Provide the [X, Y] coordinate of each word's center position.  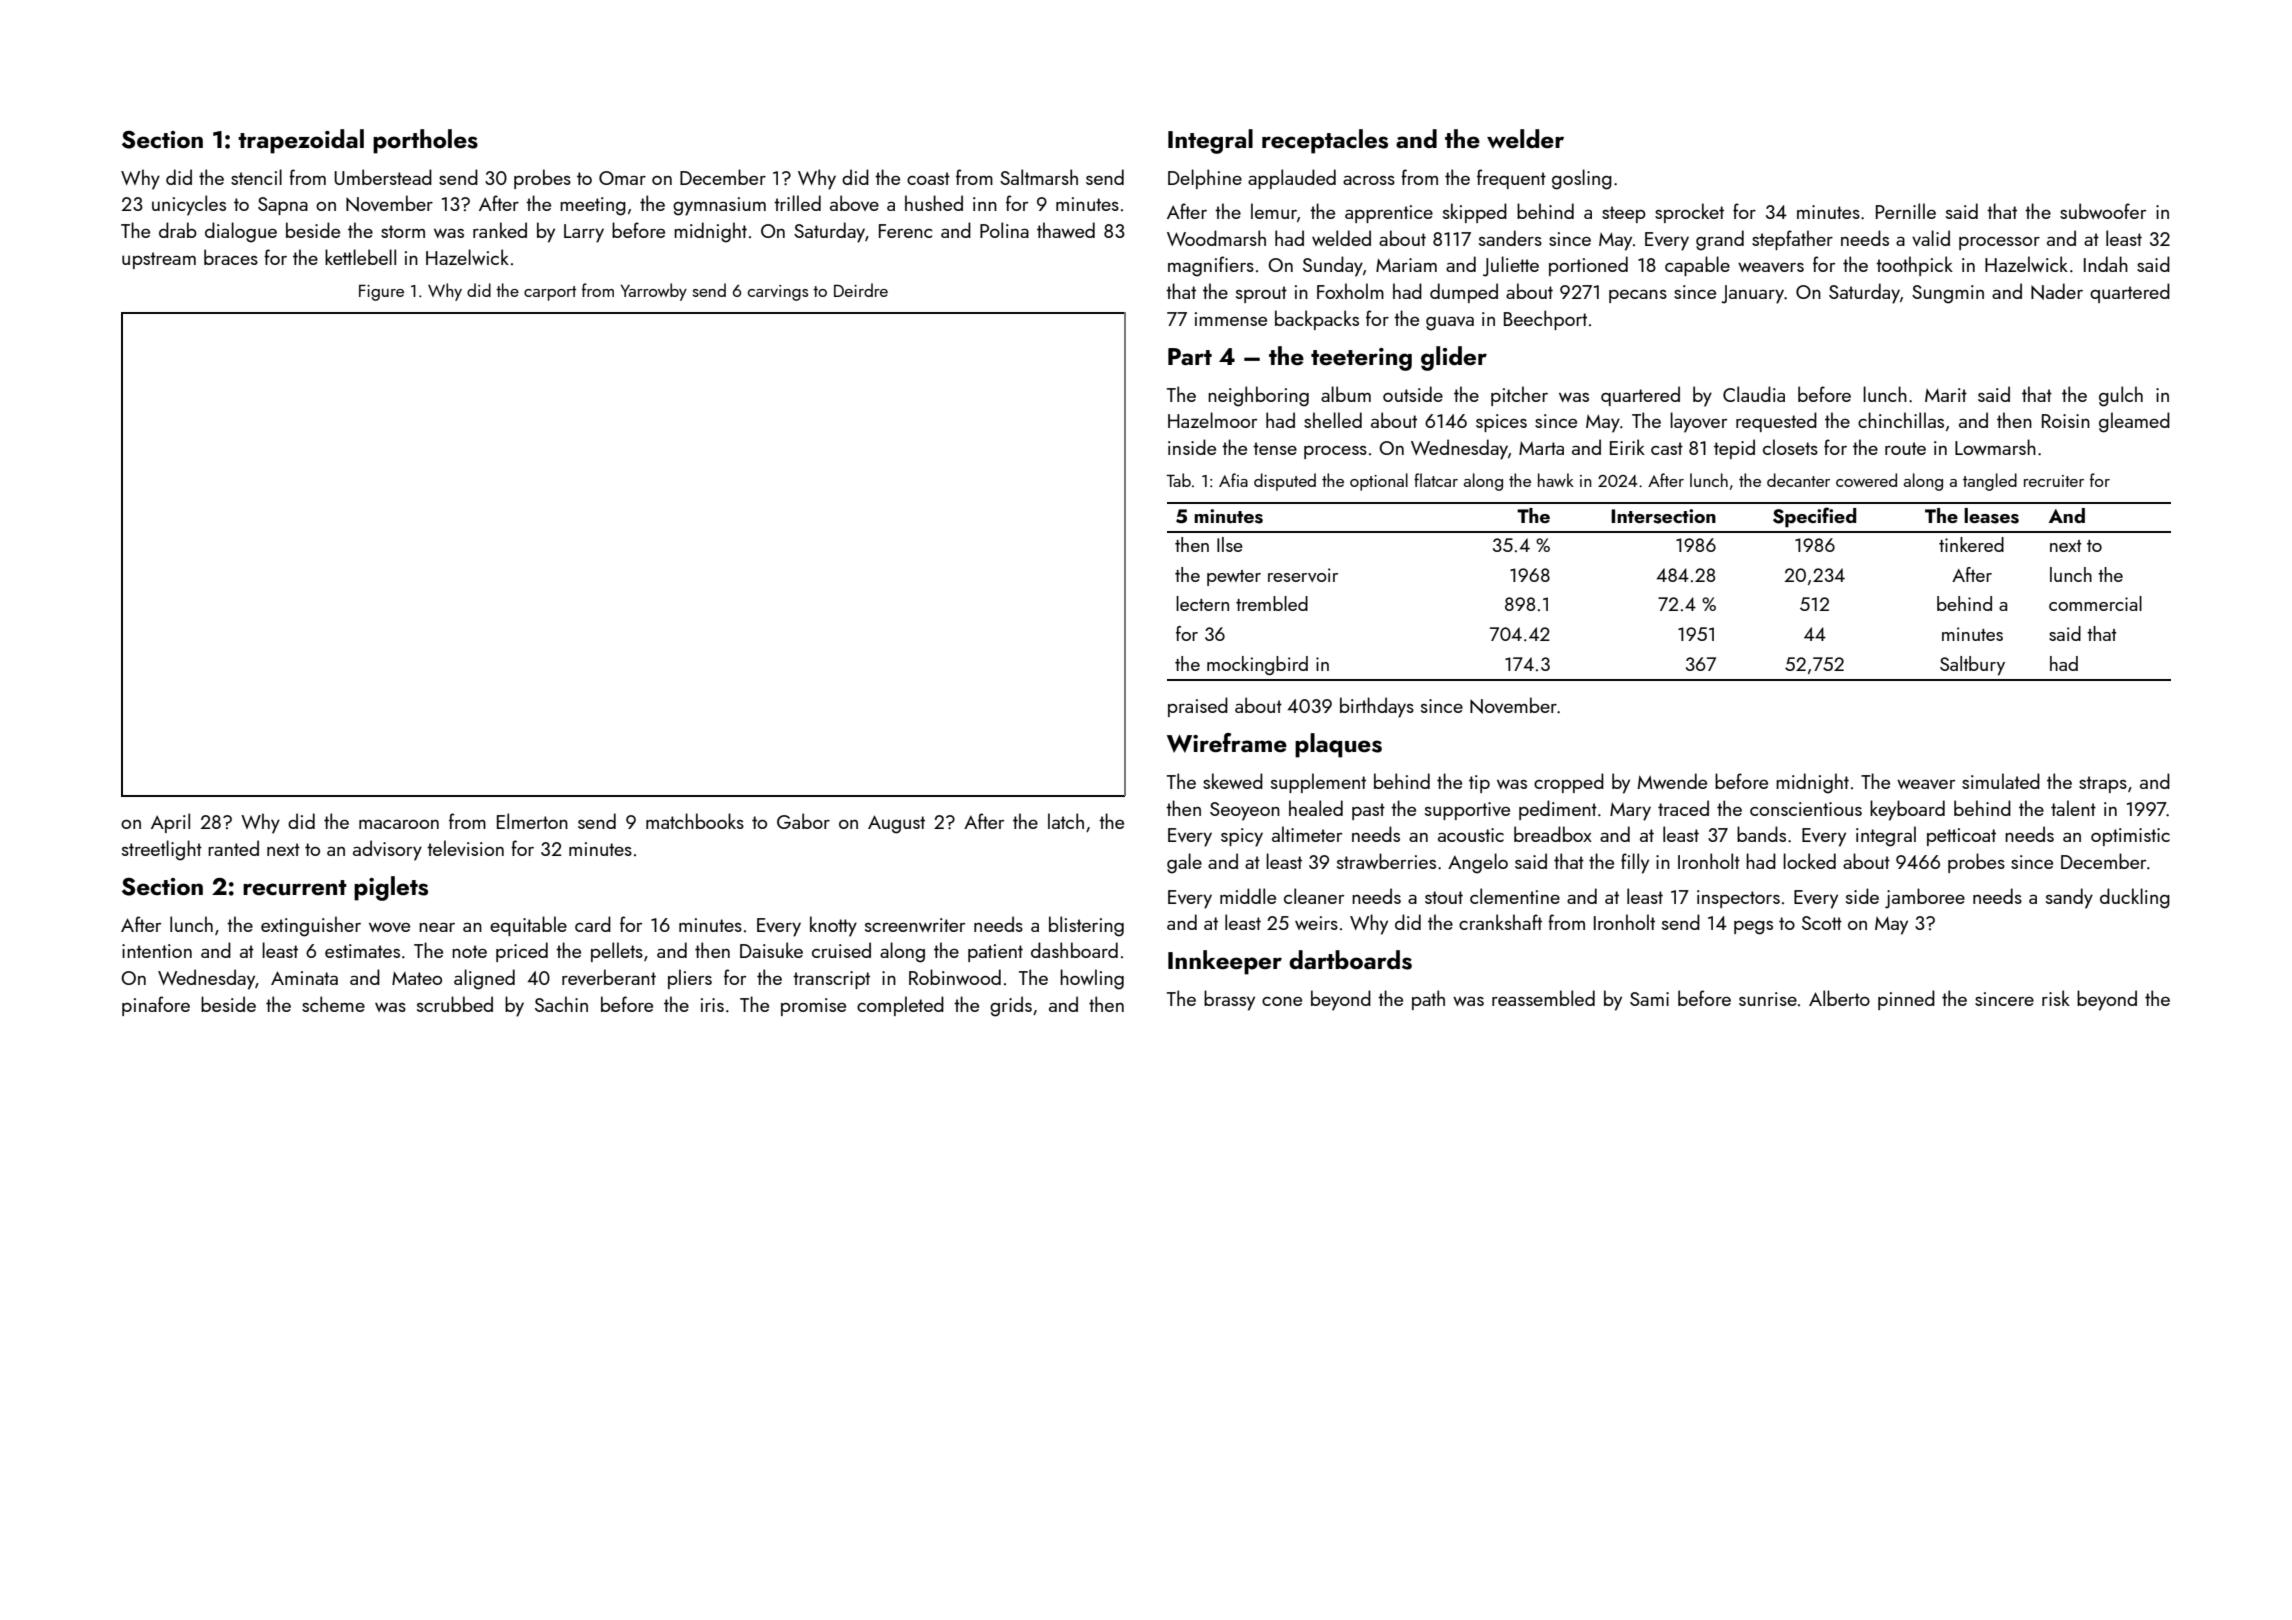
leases [1991, 516]
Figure [381, 293]
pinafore [156, 1006]
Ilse [1230, 544]
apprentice [1389, 214]
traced [1683, 808]
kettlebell [360, 257]
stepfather [1792, 240]
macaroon [399, 824]
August [896, 824]
